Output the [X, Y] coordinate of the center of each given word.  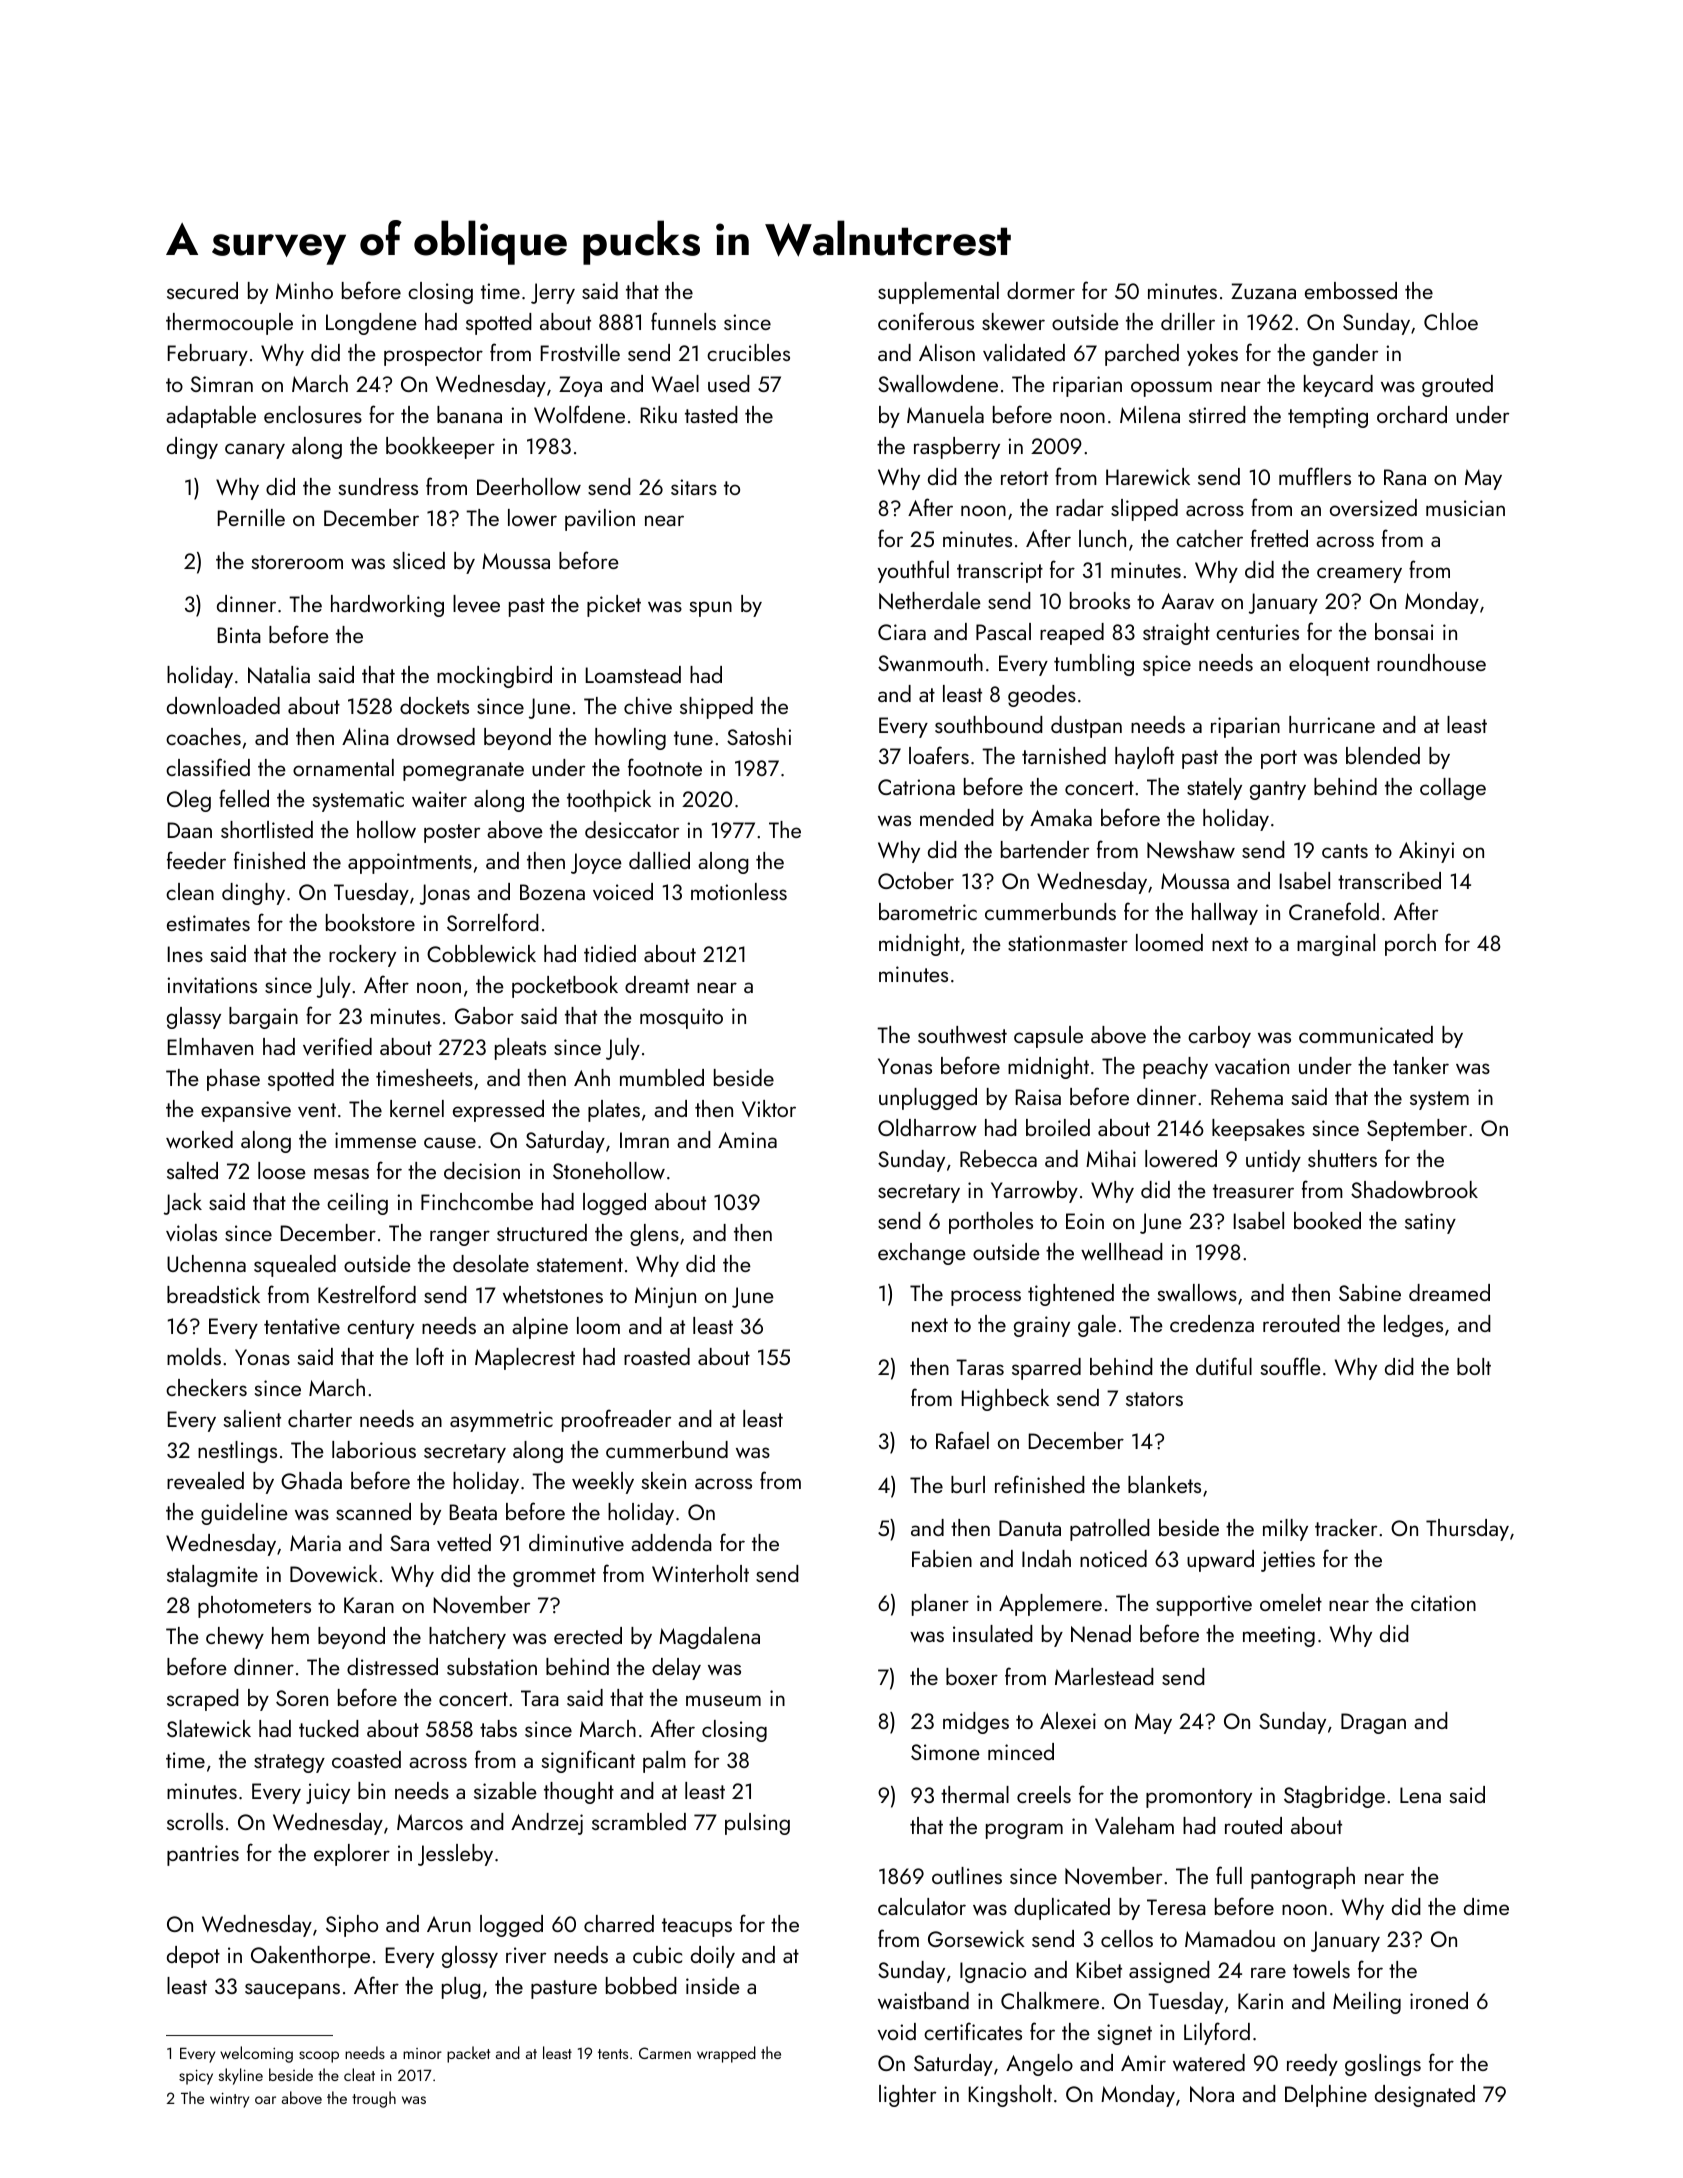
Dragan [1373, 1723]
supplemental [938, 293]
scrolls [195, 1821]
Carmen [665, 2053]
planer [940, 1605]
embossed [1351, 290]
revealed [205, 1481]
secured [202, 290]
